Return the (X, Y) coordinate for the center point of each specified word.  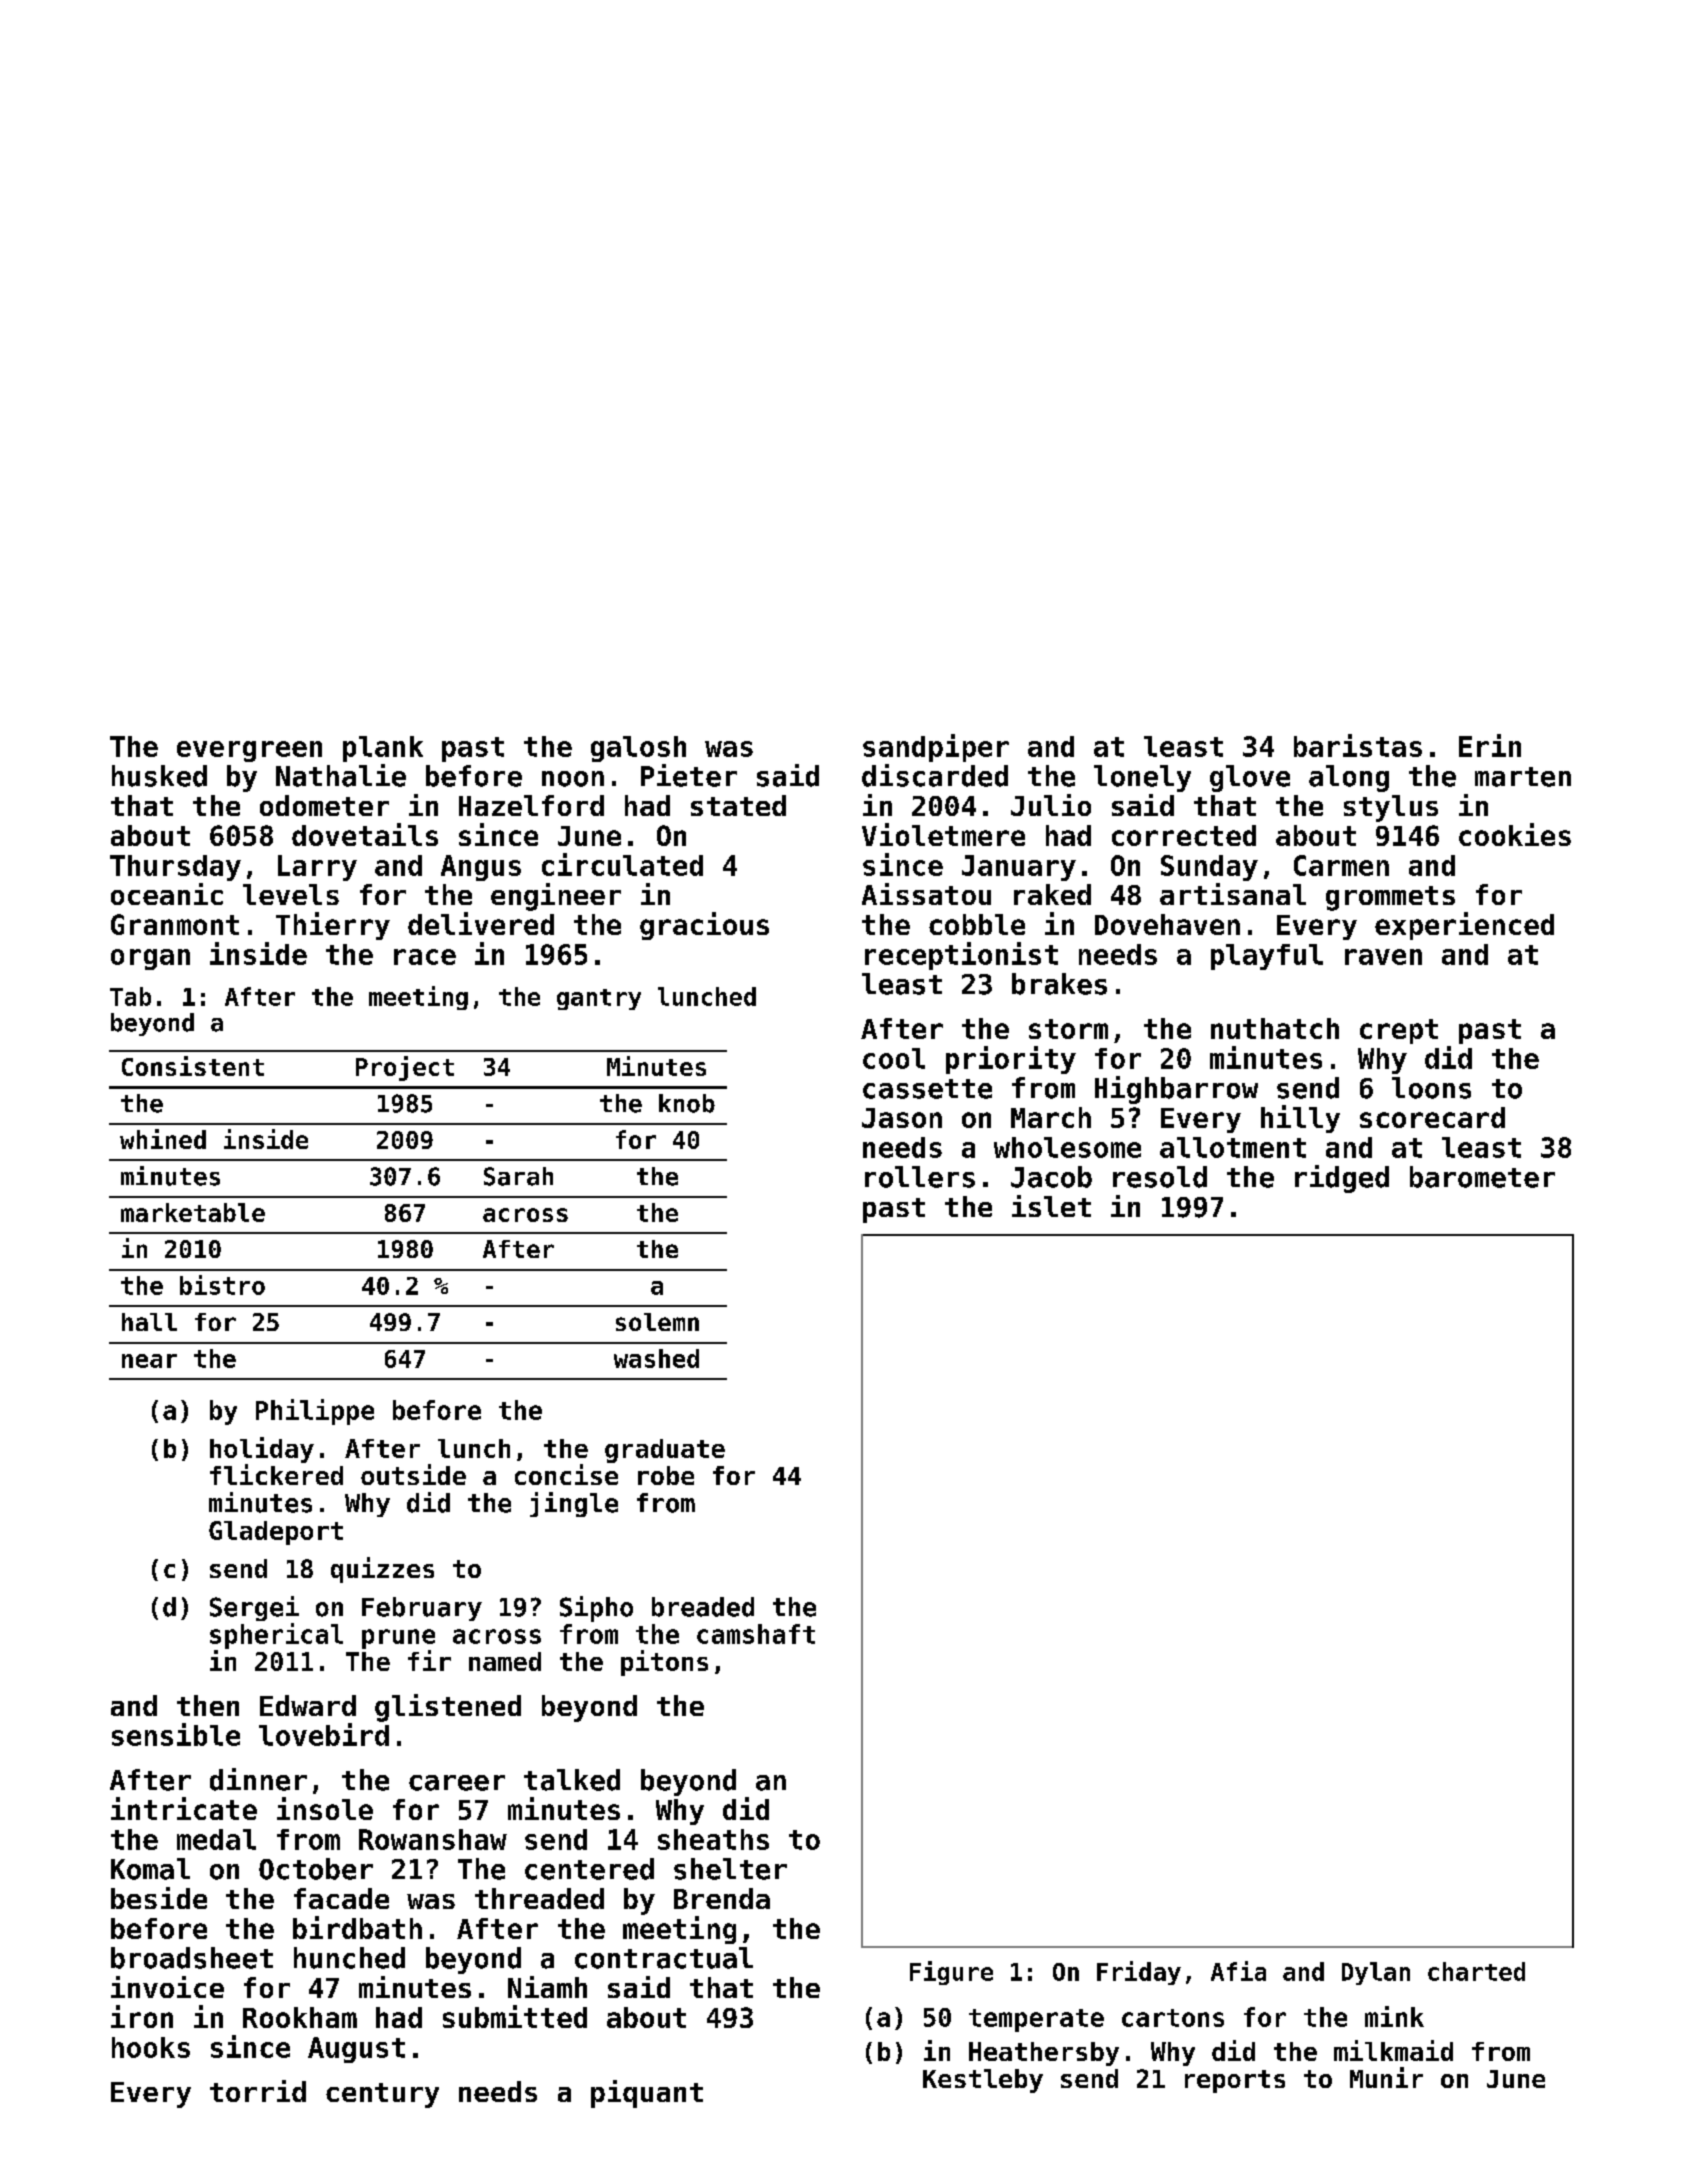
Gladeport (276, 1533)
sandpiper (936, 748)
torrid (258, 2091)
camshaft (756, 1634)
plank (383, 749)
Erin (1490, 745)
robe (666, 1475)
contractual (664, 1958)
